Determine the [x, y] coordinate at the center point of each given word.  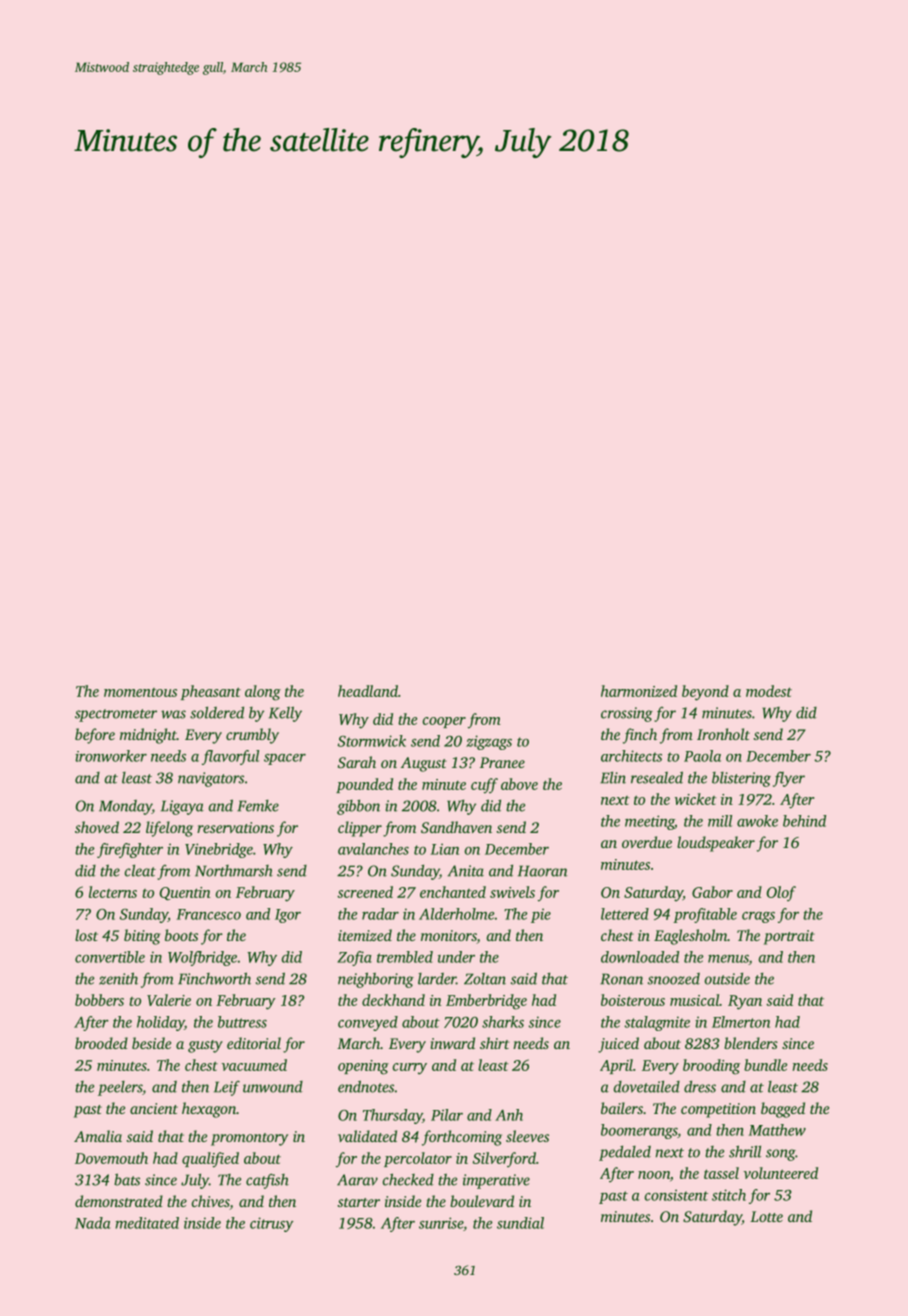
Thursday [392, 1116]
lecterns [113, 892]
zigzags [489, 742]
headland [368, 691]
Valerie [169, 1000]
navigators [211, 779]
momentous [140, 692]
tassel [721, 1173]
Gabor [712, 892]
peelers [120, 1088]
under [456, 957]
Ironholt [723, 734]
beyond [705, 693]
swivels [512, 892]
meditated [147, 1223]
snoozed [674, 979]
